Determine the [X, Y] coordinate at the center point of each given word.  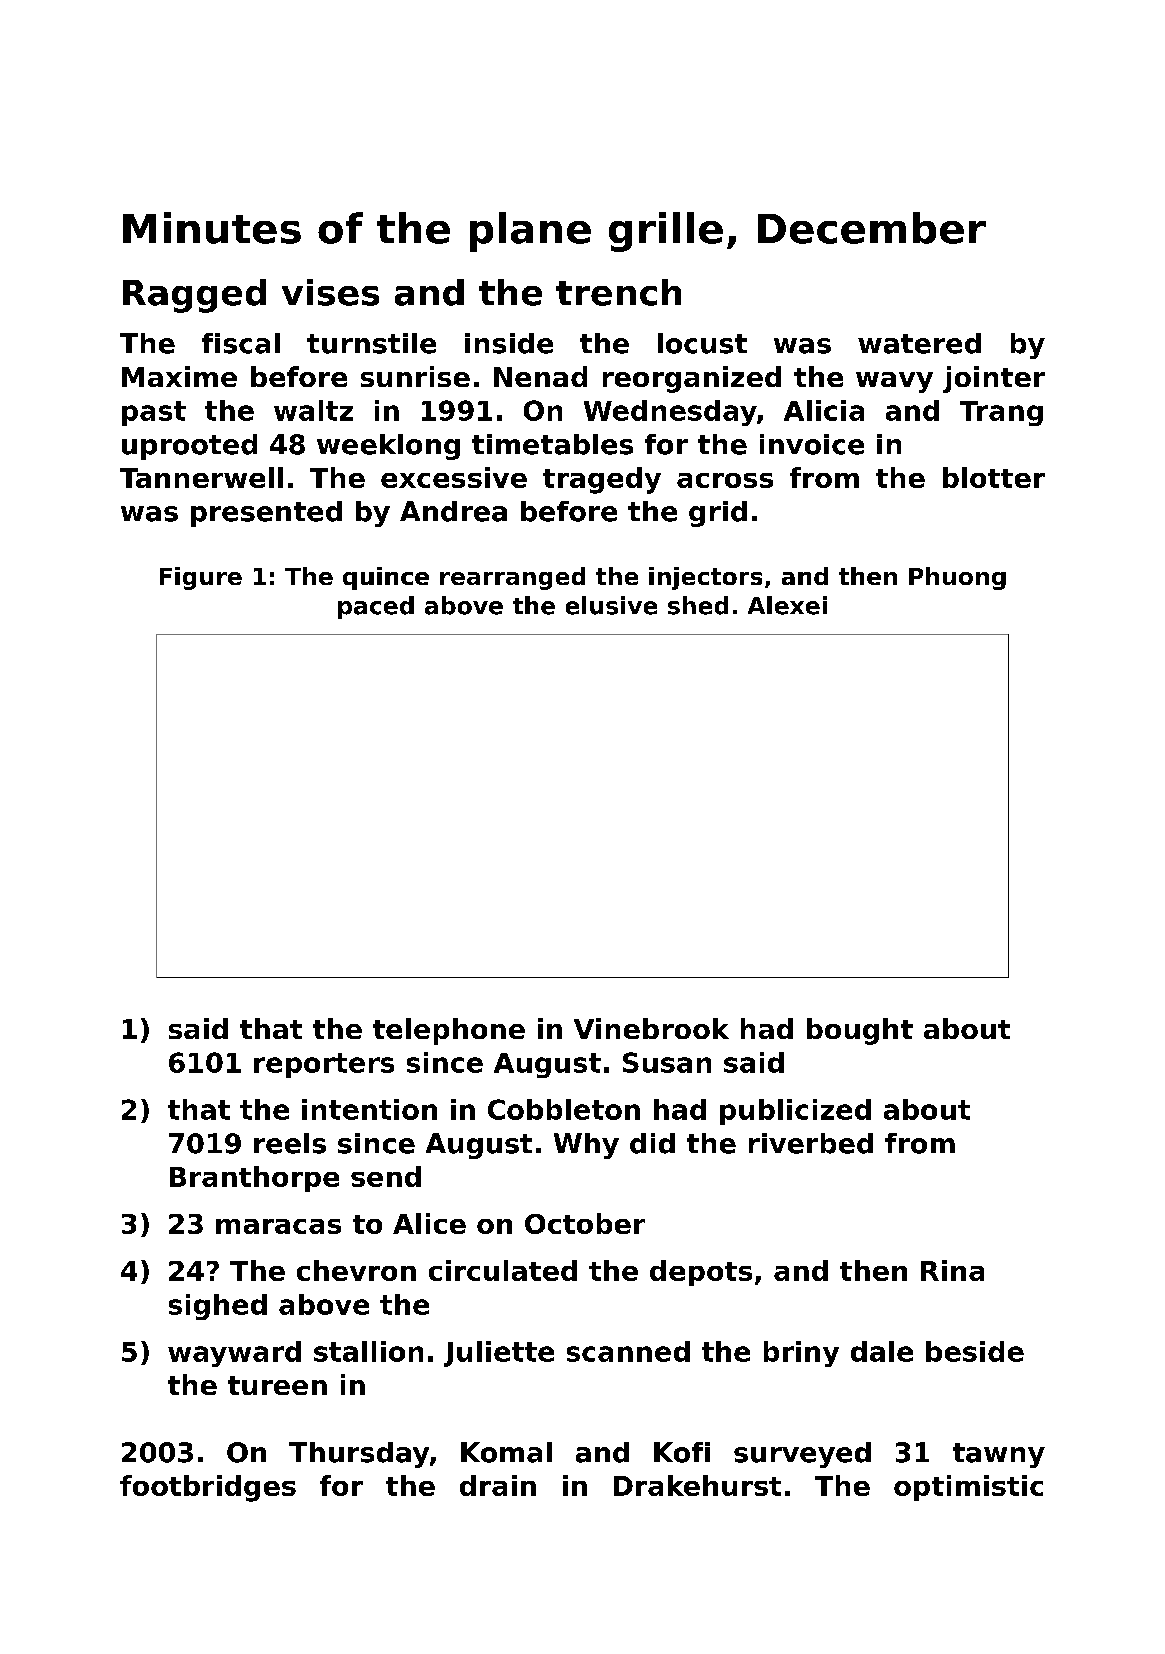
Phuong [957, 578]
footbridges [208, 1488]
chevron [356, 1270]
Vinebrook [651, 1028]
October [585, 1223]
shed [698, 605]
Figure [201, 578]
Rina [952, 1270]
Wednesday [670, 413]
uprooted [189, 447]
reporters [324, 1065]
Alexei [787, 605]
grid [718, 514]
